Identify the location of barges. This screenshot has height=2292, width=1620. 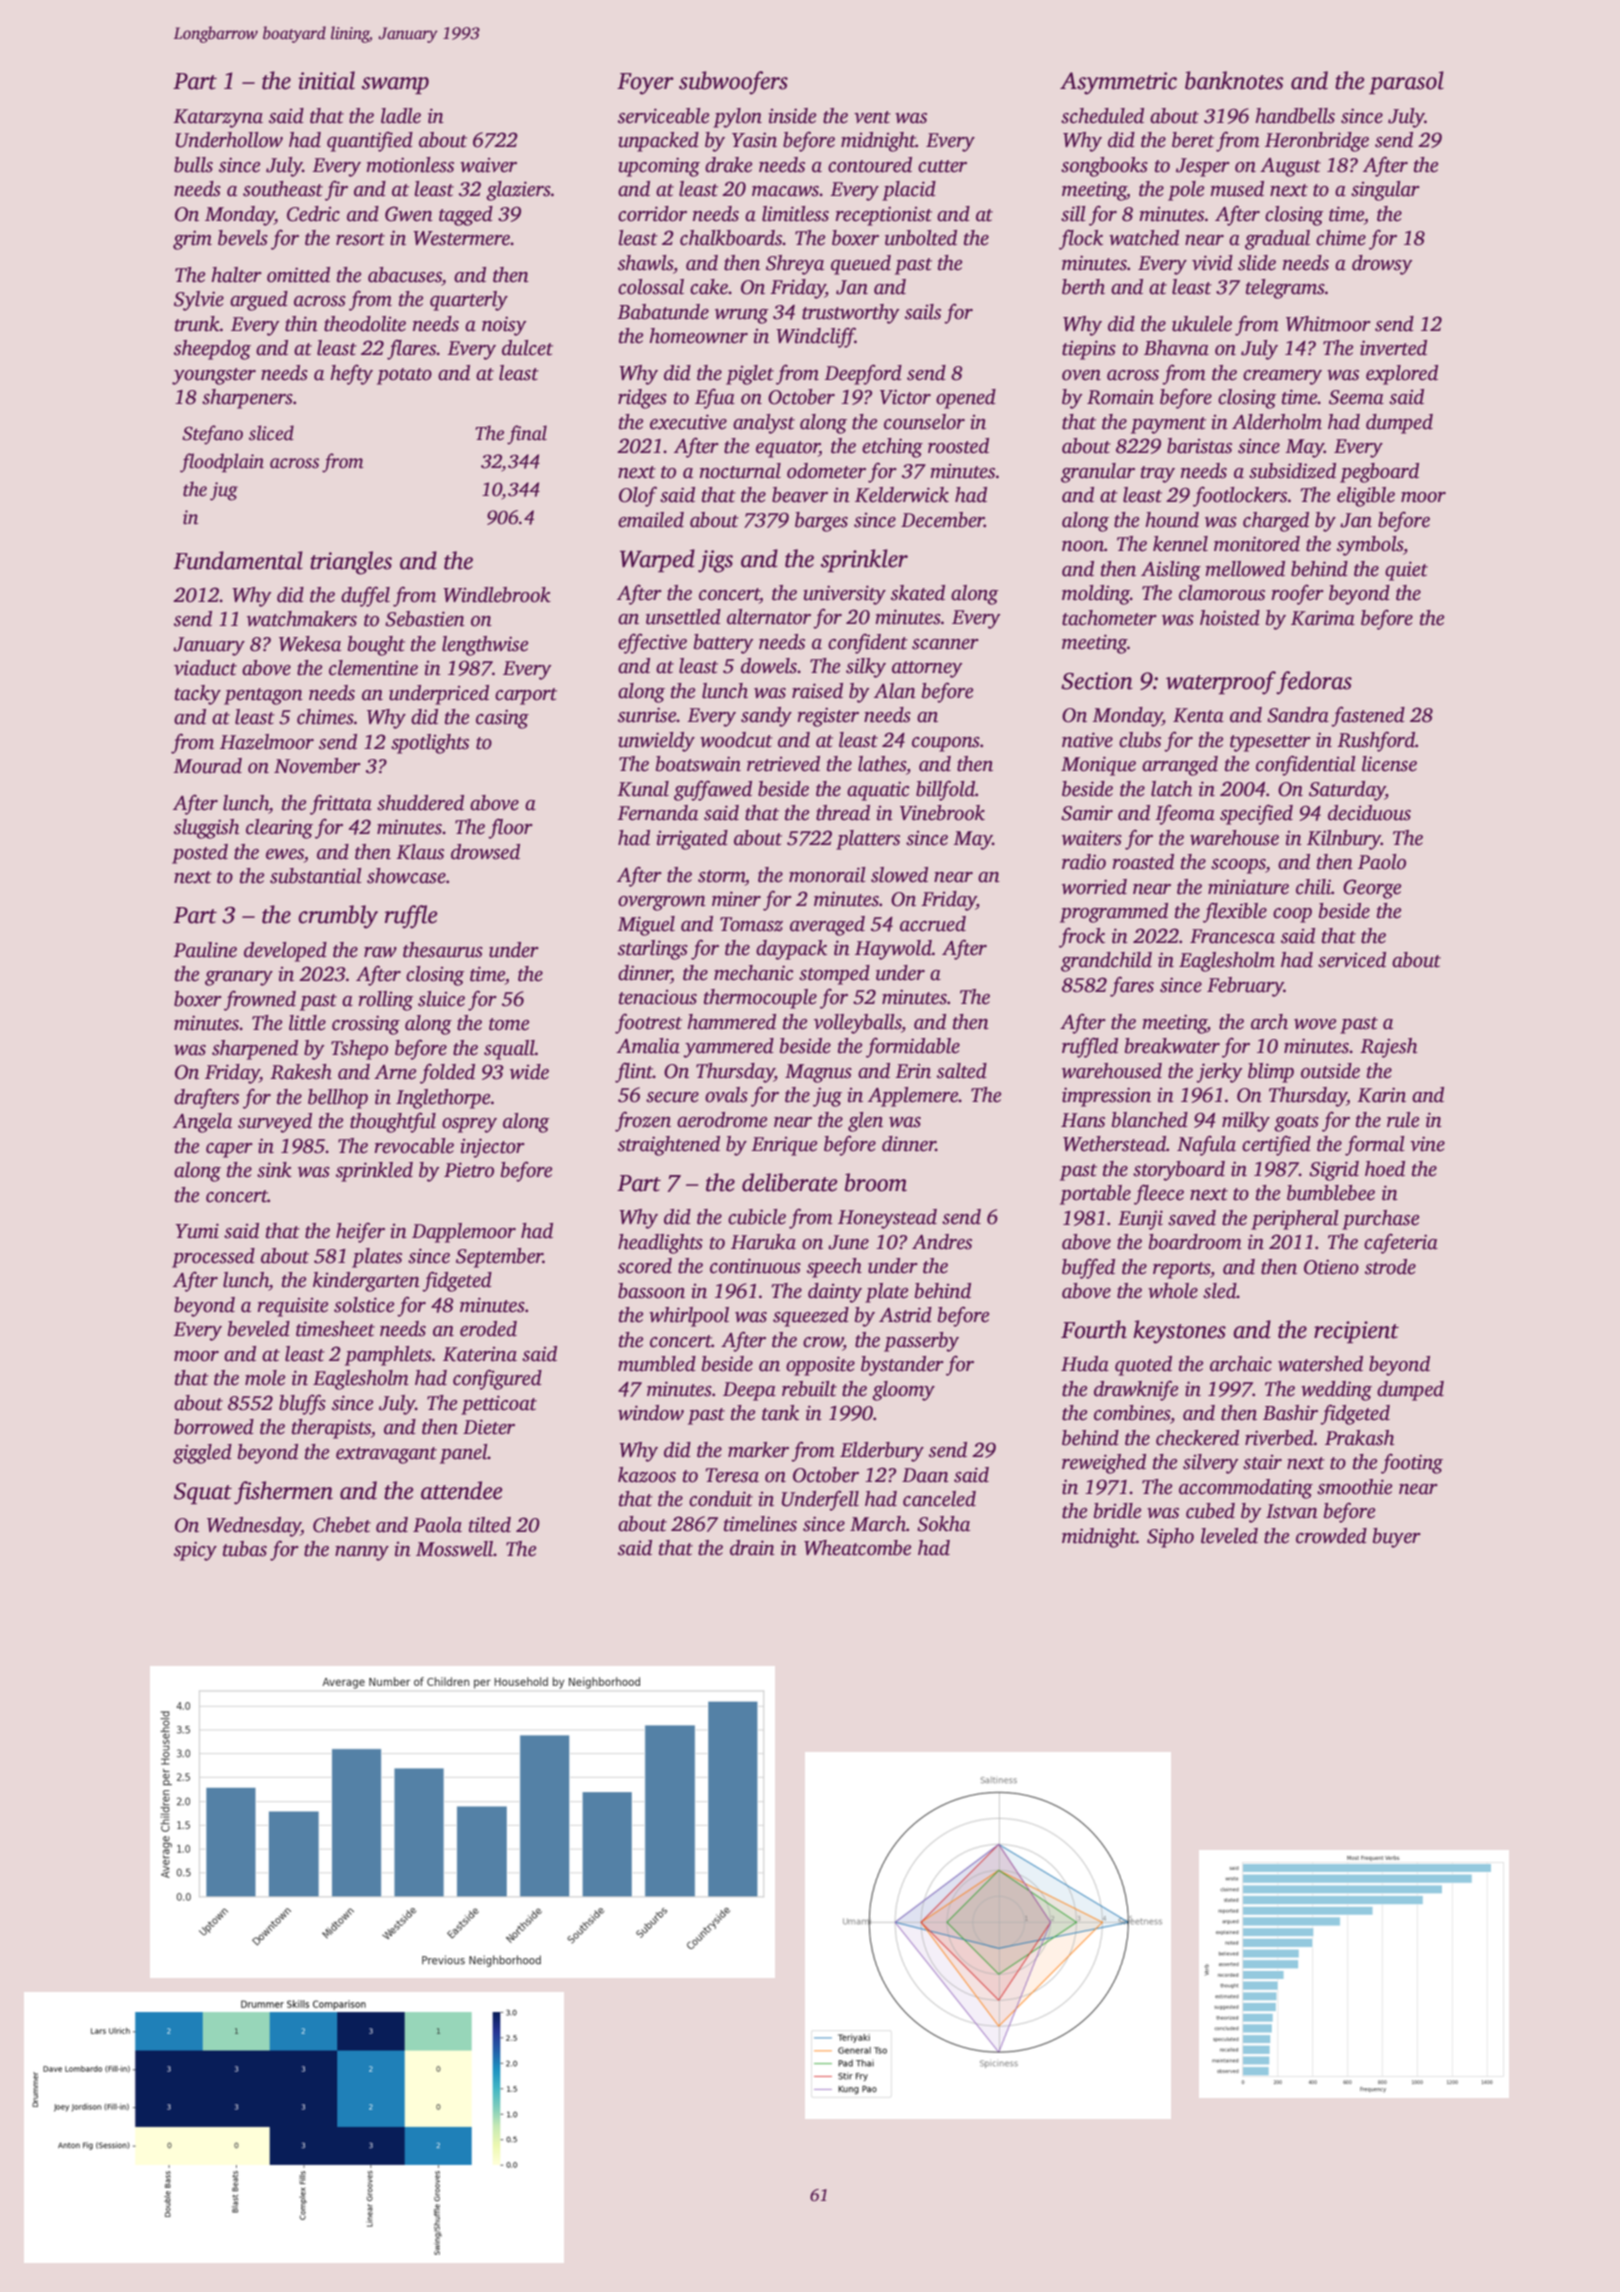
(821, 522).
